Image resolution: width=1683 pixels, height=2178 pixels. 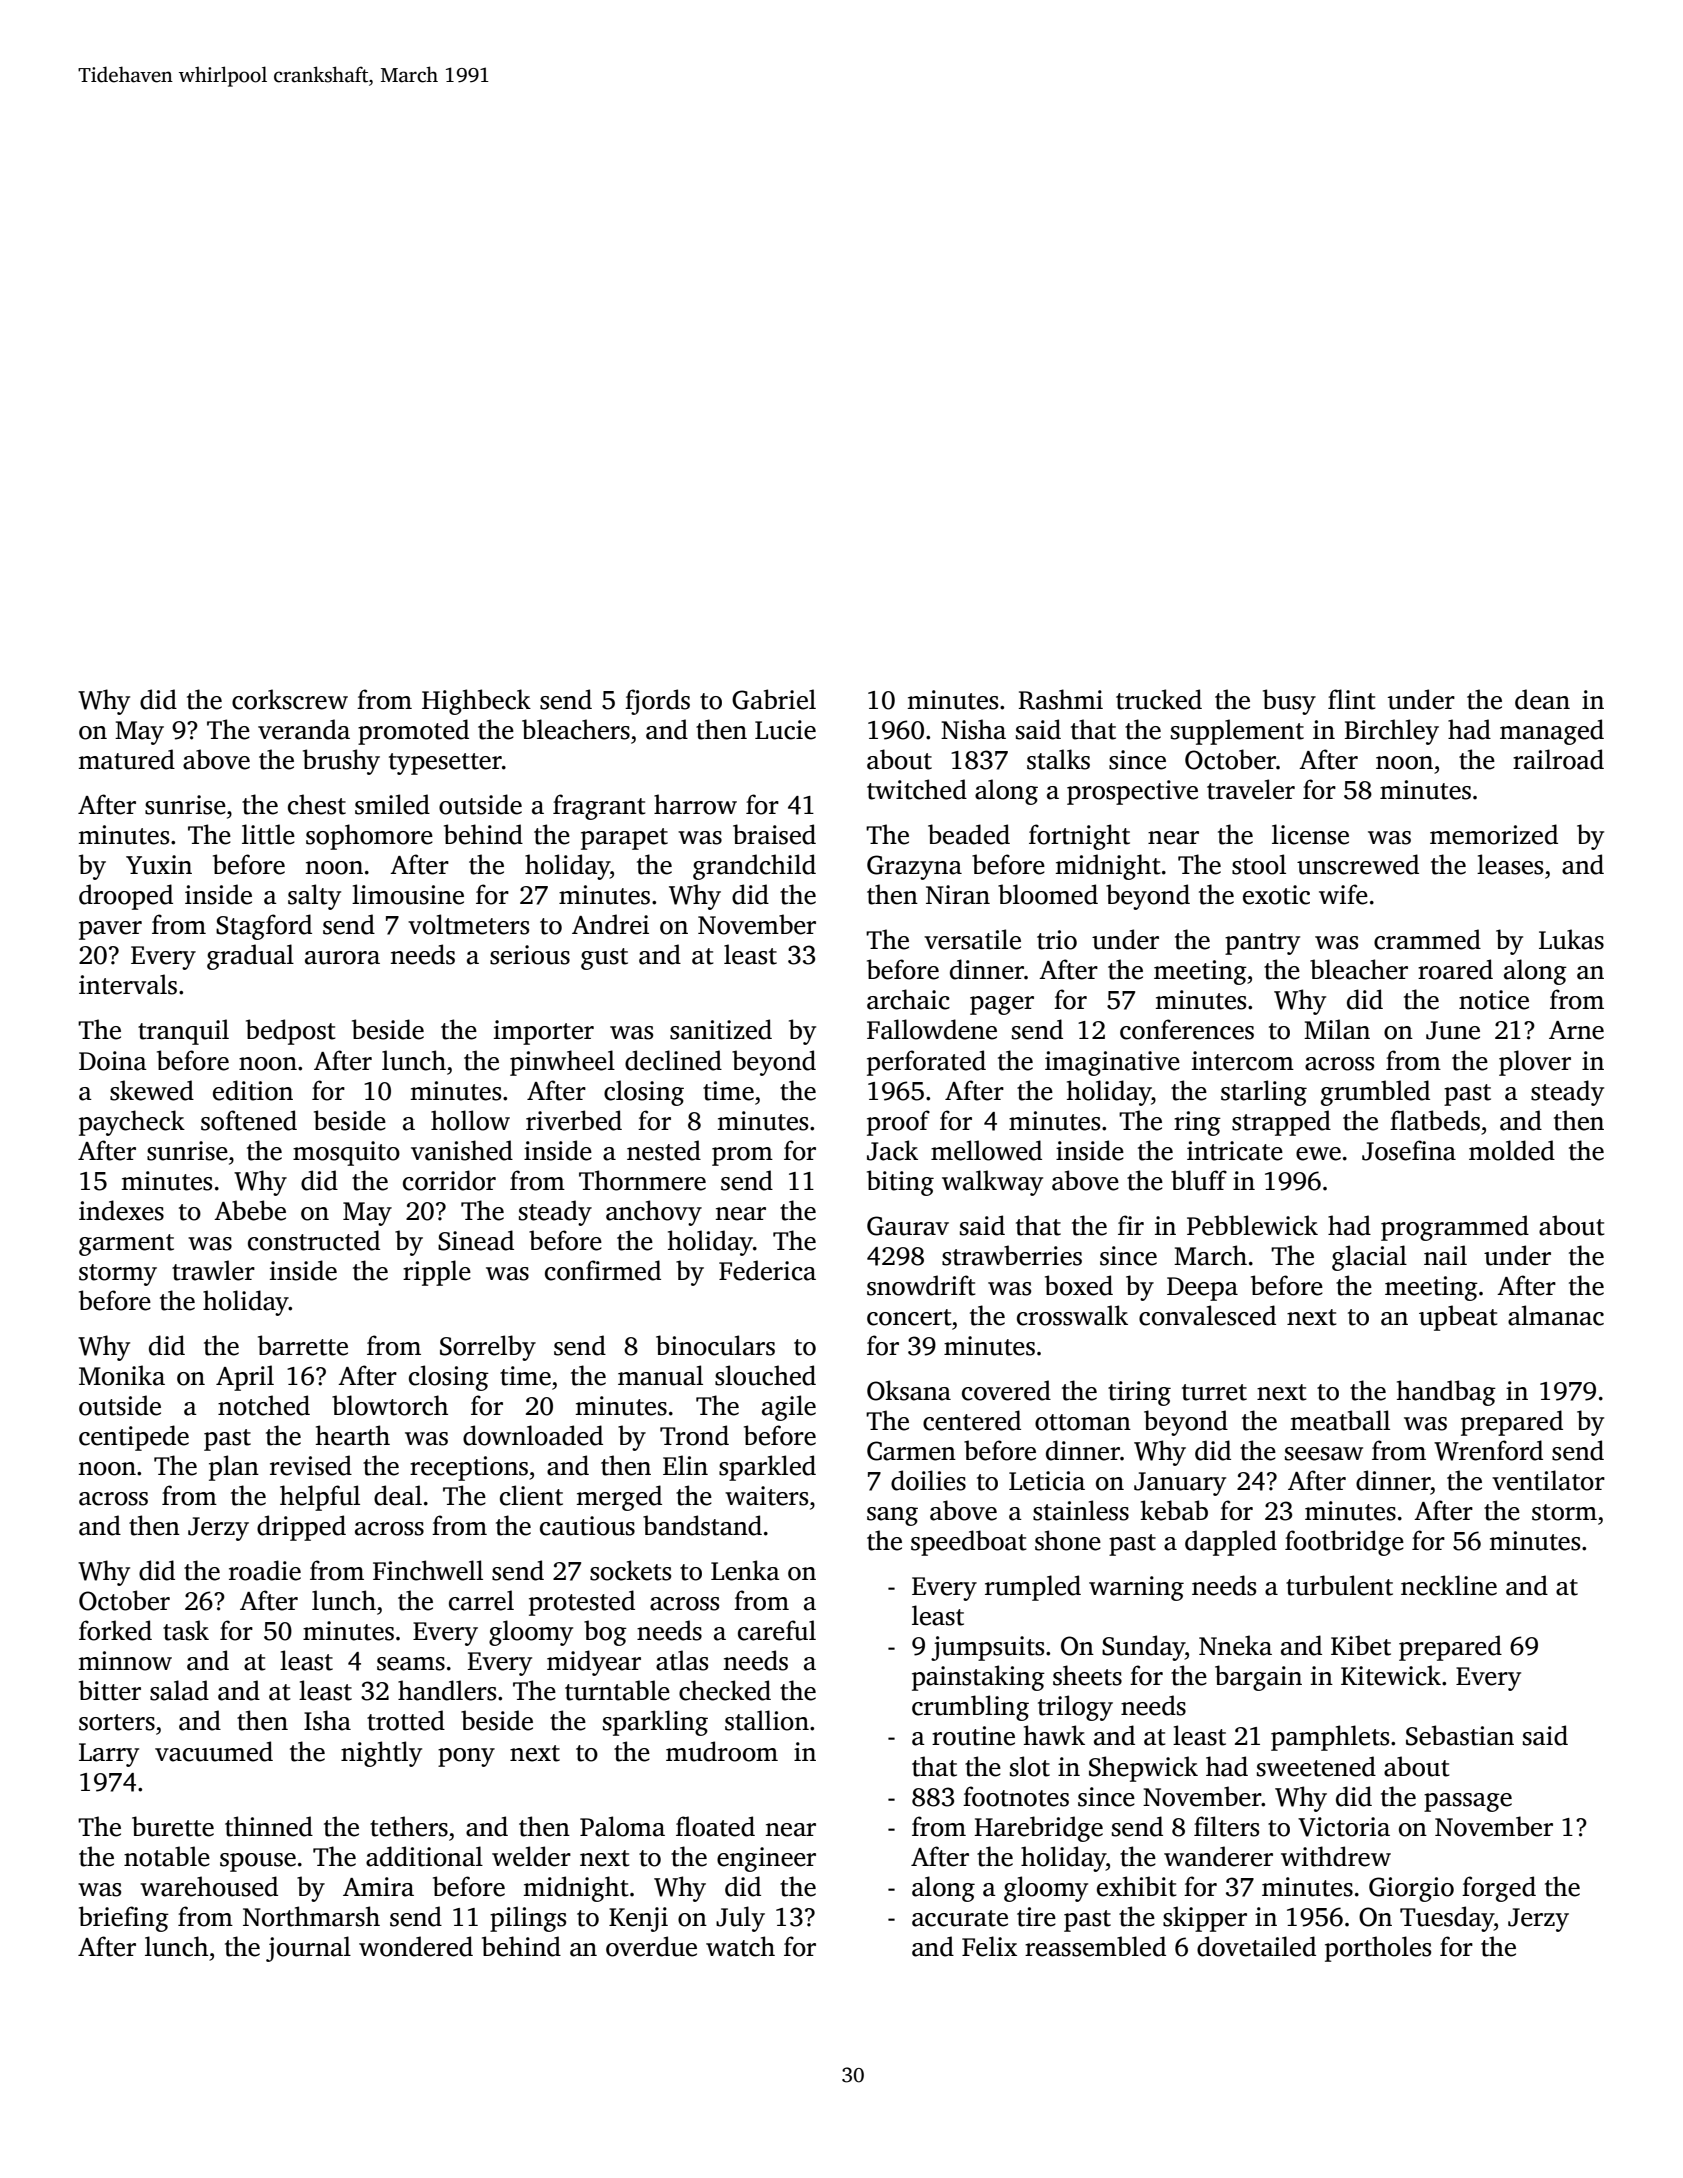 I want to click on painstaking, so click(x=978, y=1678).
